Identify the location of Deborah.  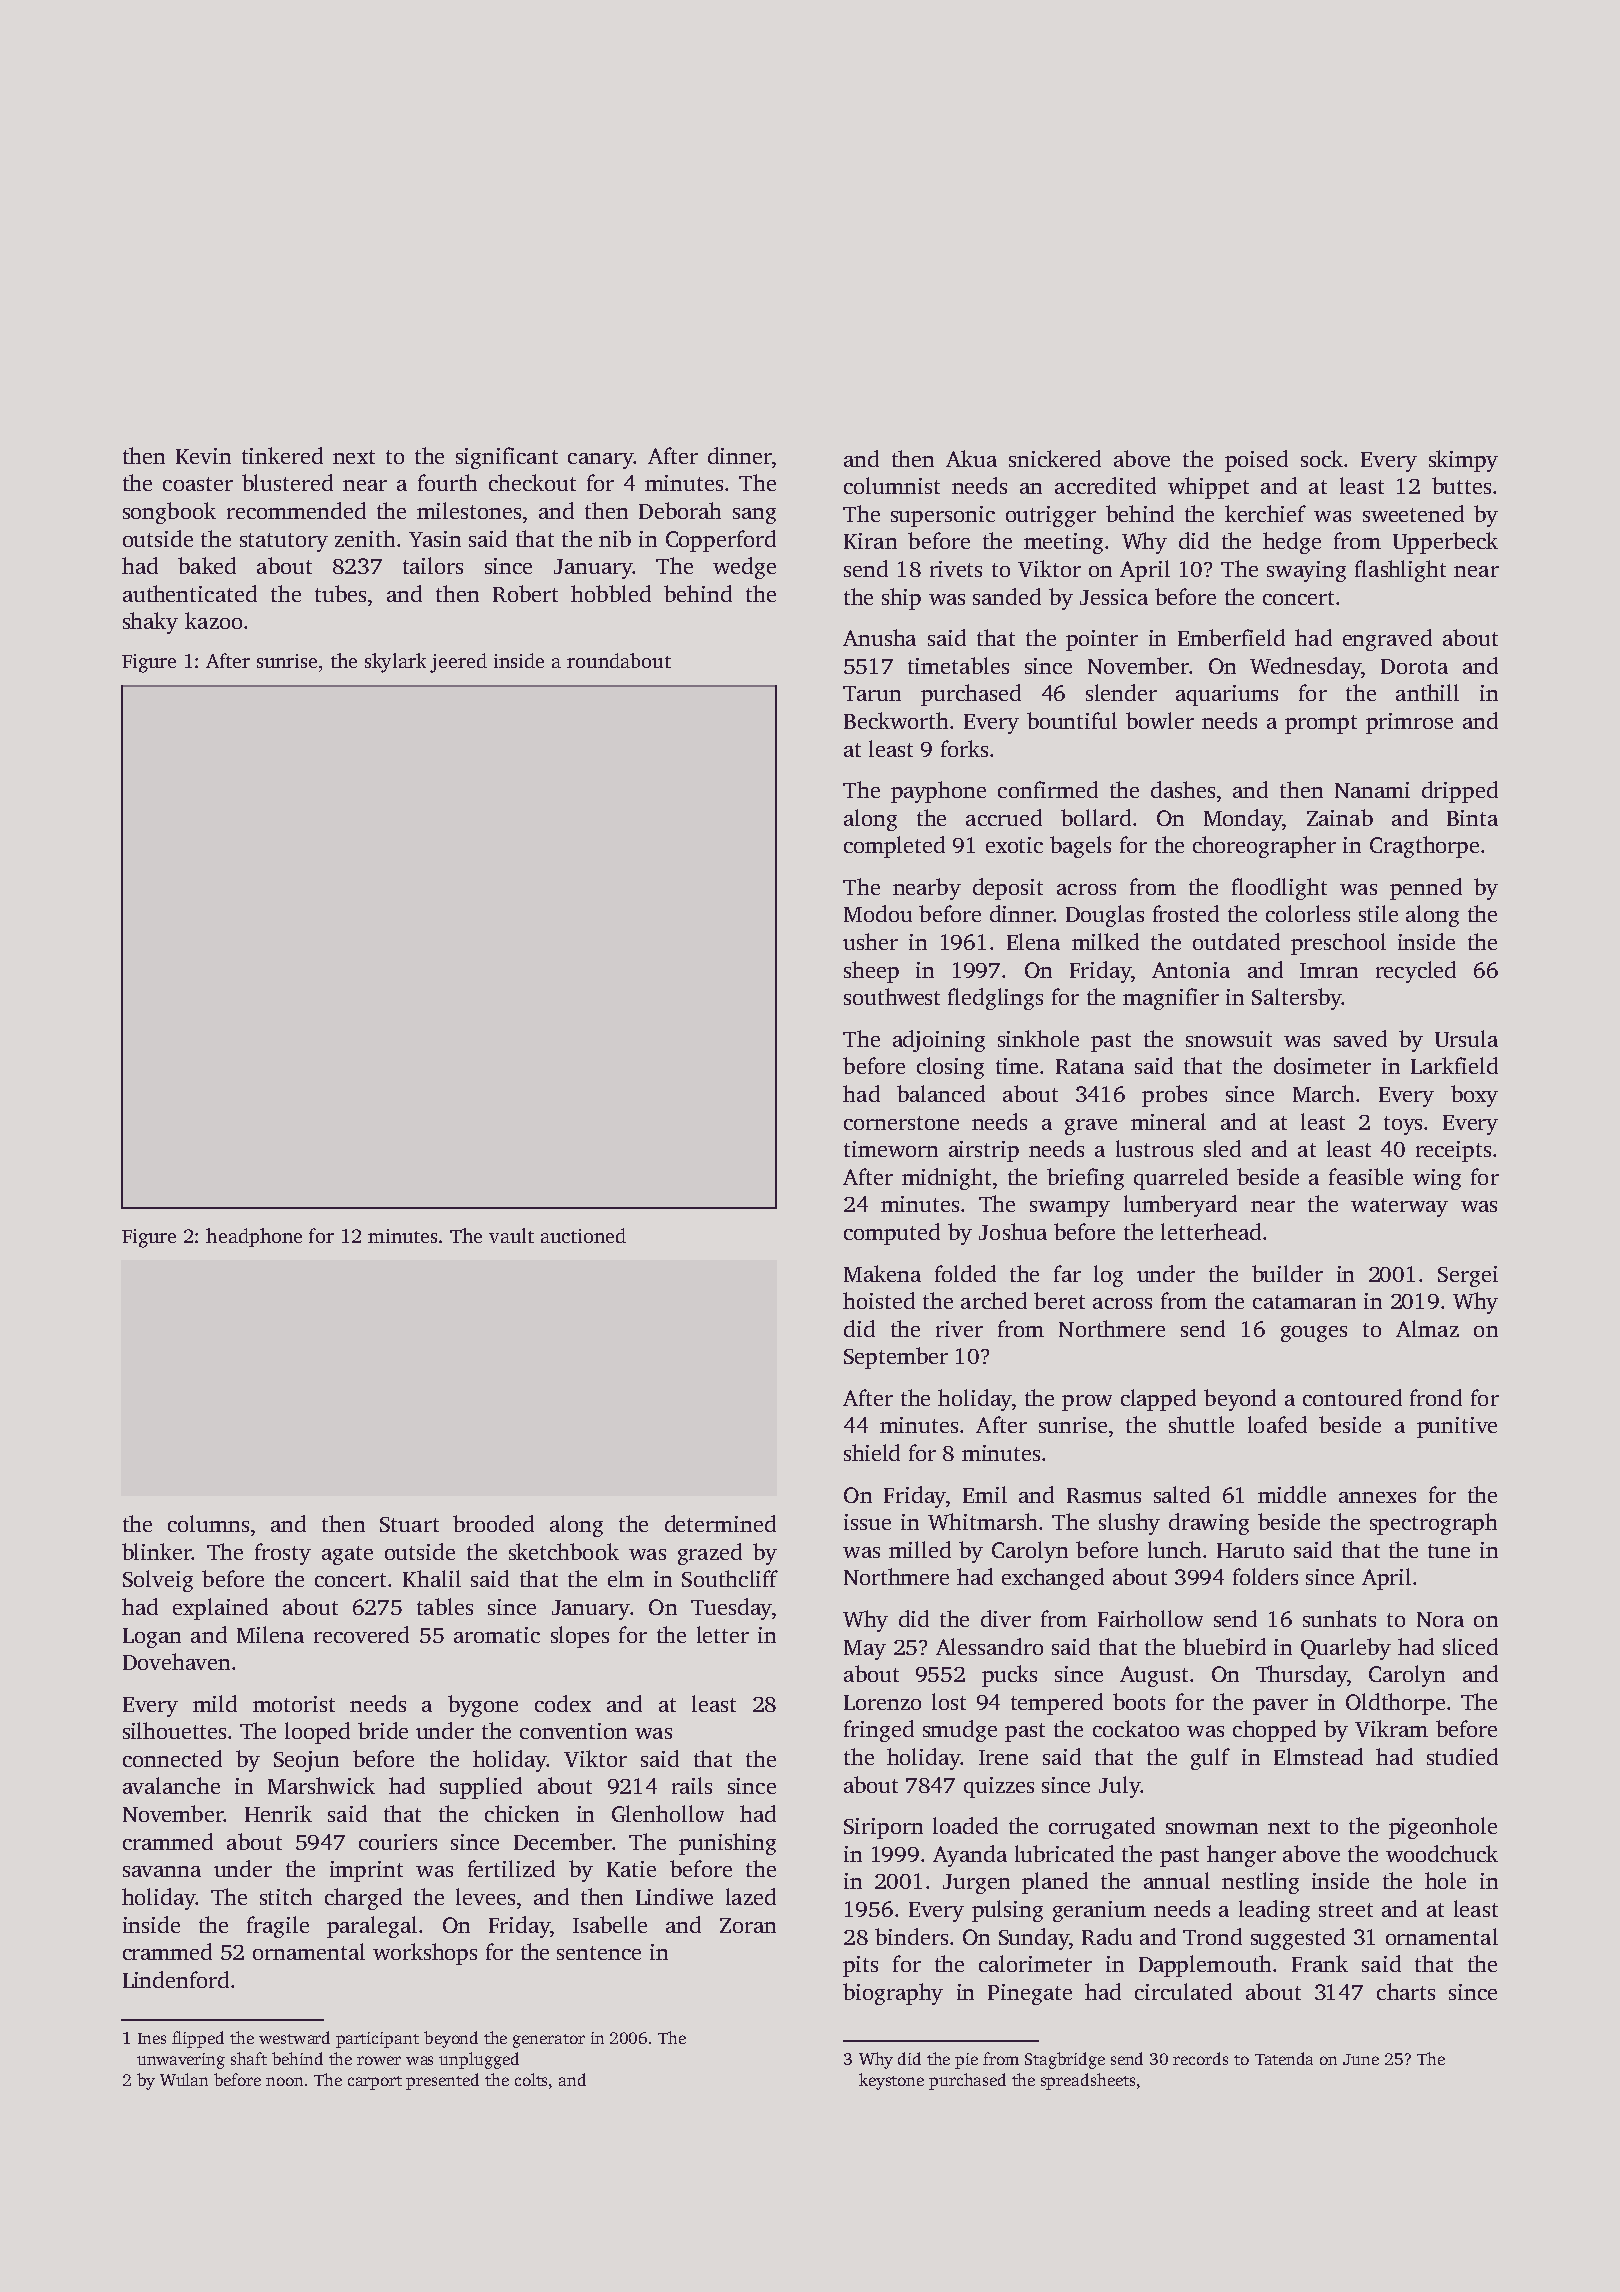
(680, 510).
